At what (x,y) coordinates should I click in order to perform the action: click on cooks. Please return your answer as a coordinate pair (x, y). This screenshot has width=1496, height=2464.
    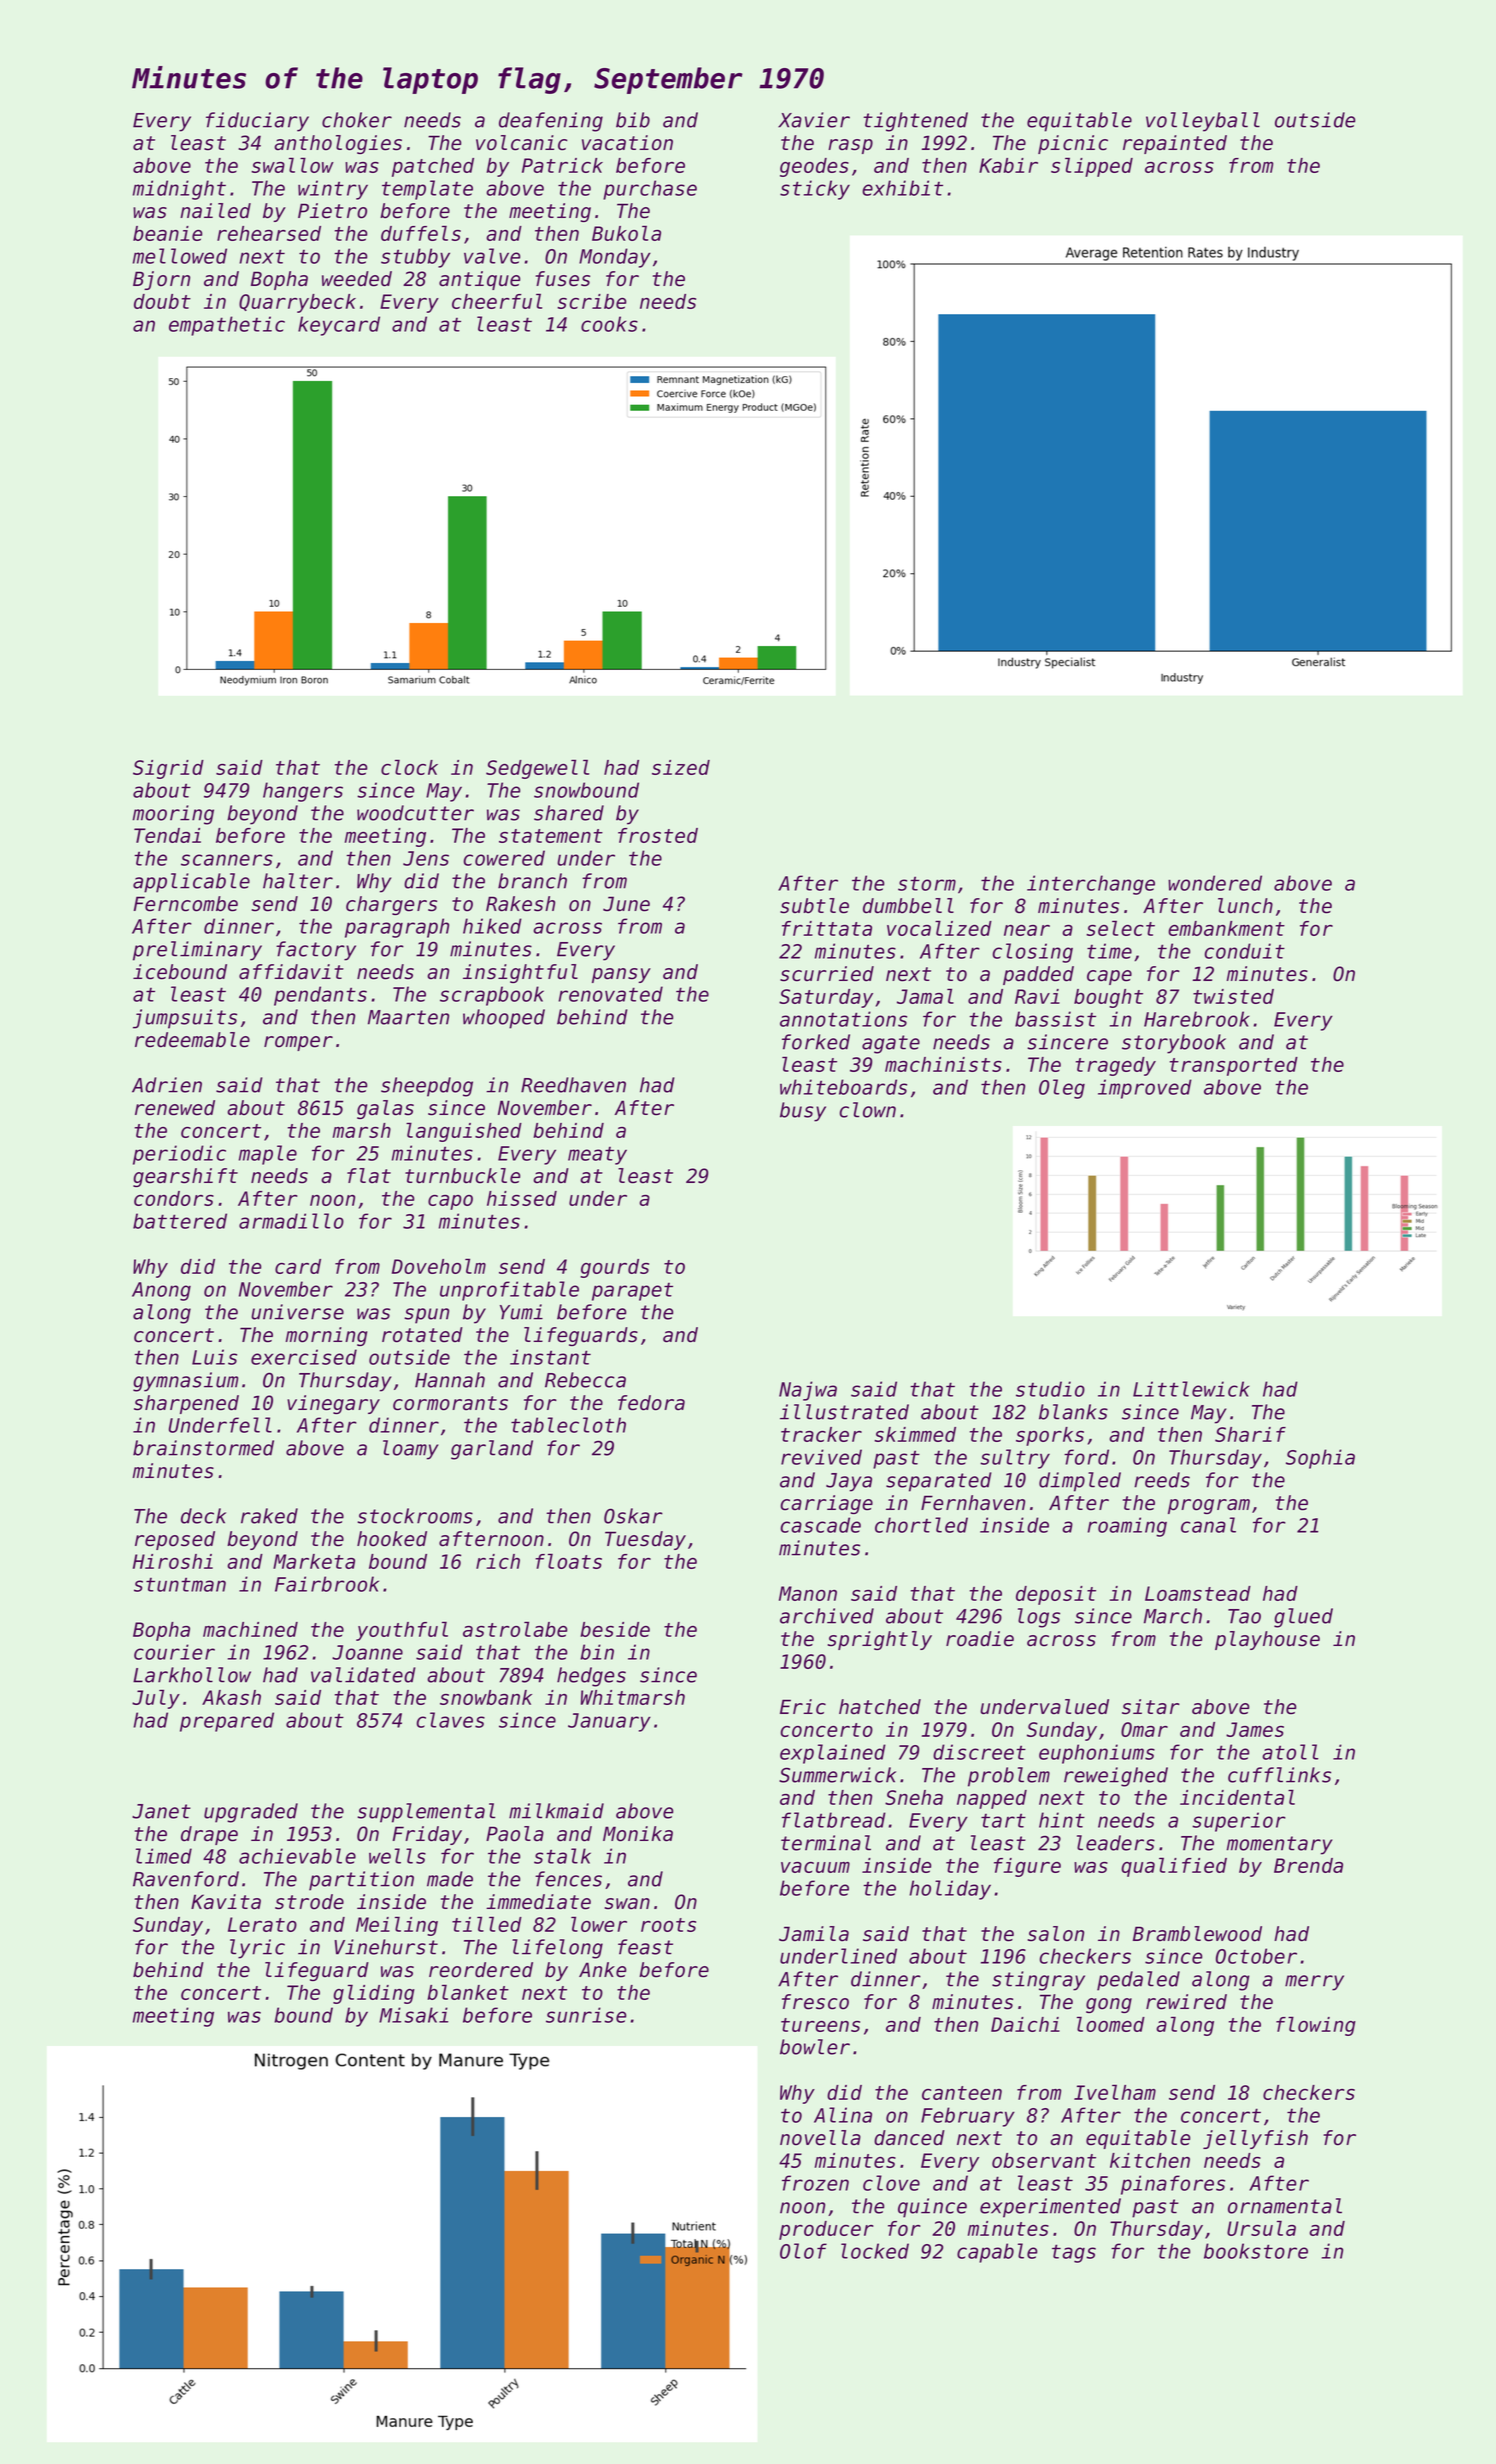
    Looking at the image, I should click on (609, 324).
